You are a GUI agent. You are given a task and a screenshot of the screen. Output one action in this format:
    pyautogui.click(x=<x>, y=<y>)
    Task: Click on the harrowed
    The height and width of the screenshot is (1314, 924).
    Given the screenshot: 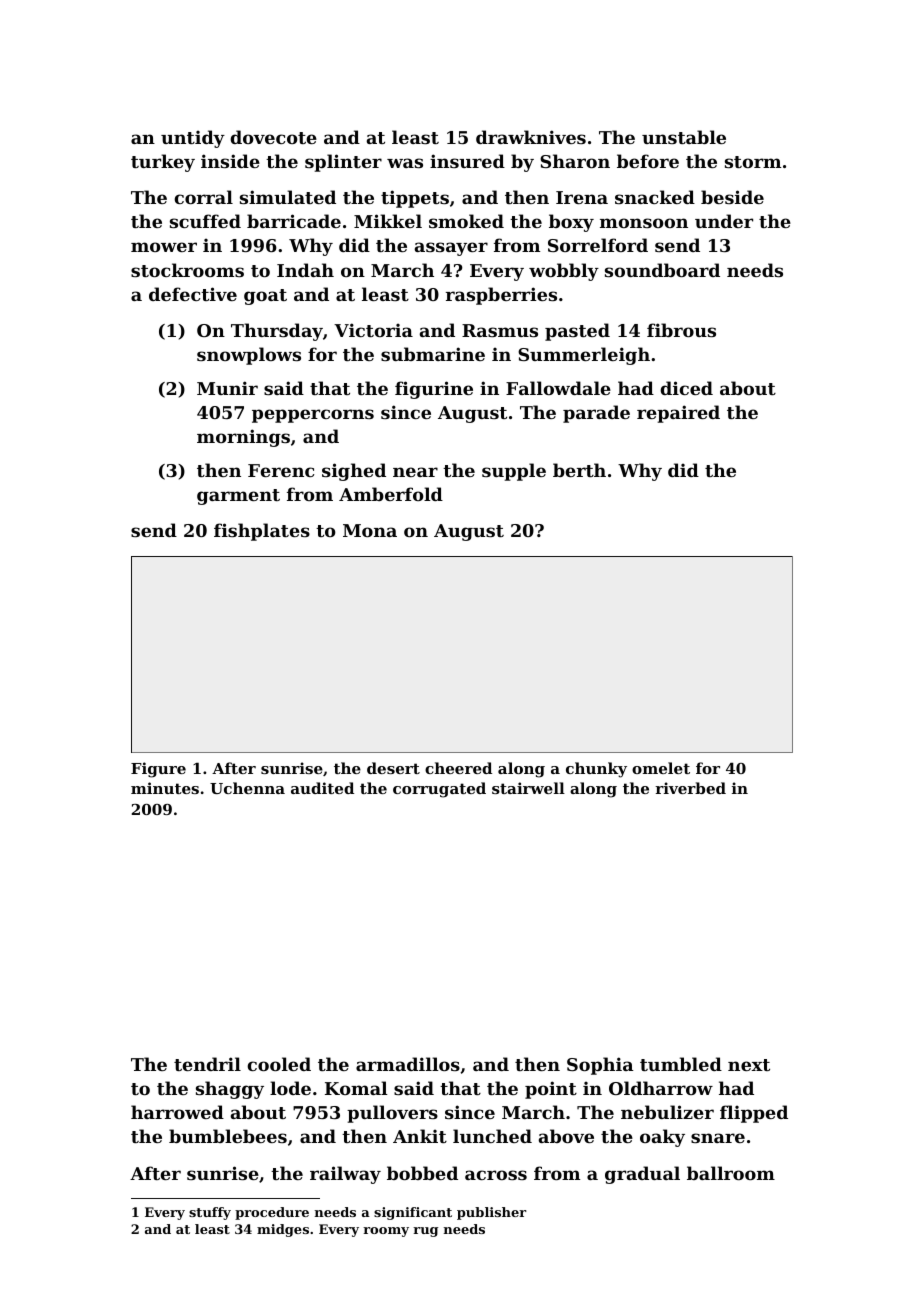 What is the action you would take?
    pyautogui.click(x=177, y=1112)
